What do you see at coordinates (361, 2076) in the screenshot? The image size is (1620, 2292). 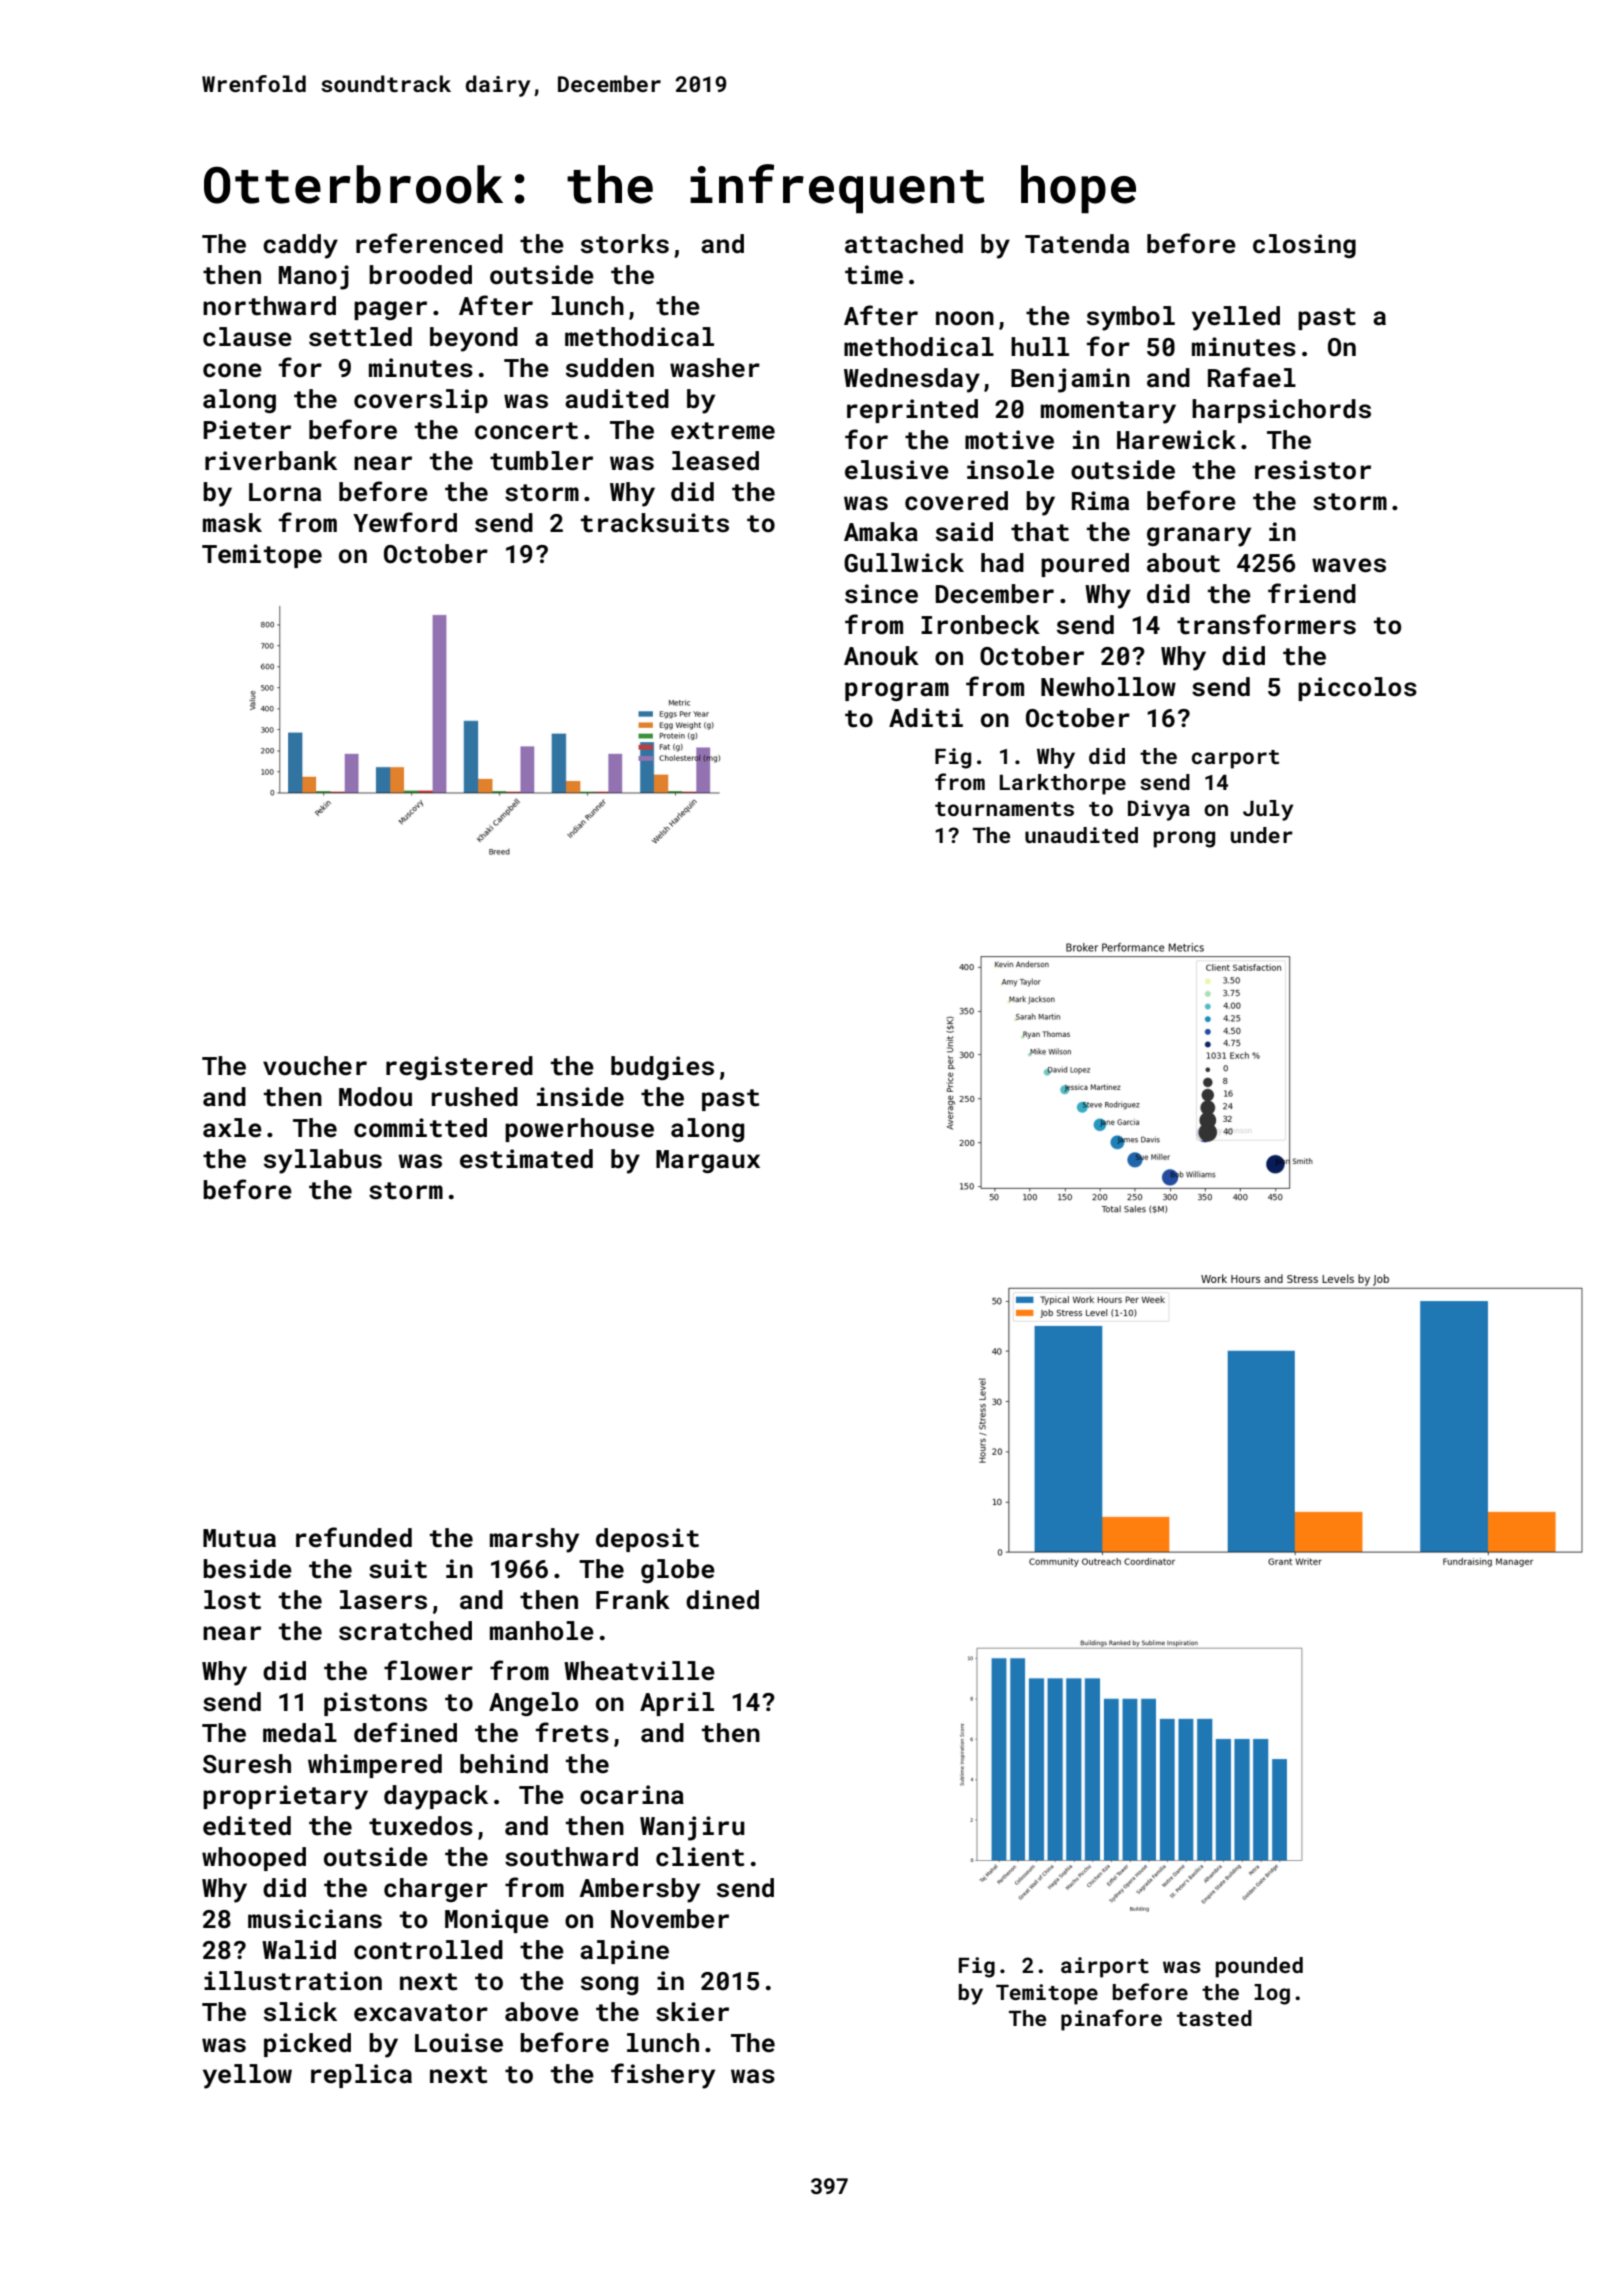 I see `replica` at bounding box center [361, 2076].
